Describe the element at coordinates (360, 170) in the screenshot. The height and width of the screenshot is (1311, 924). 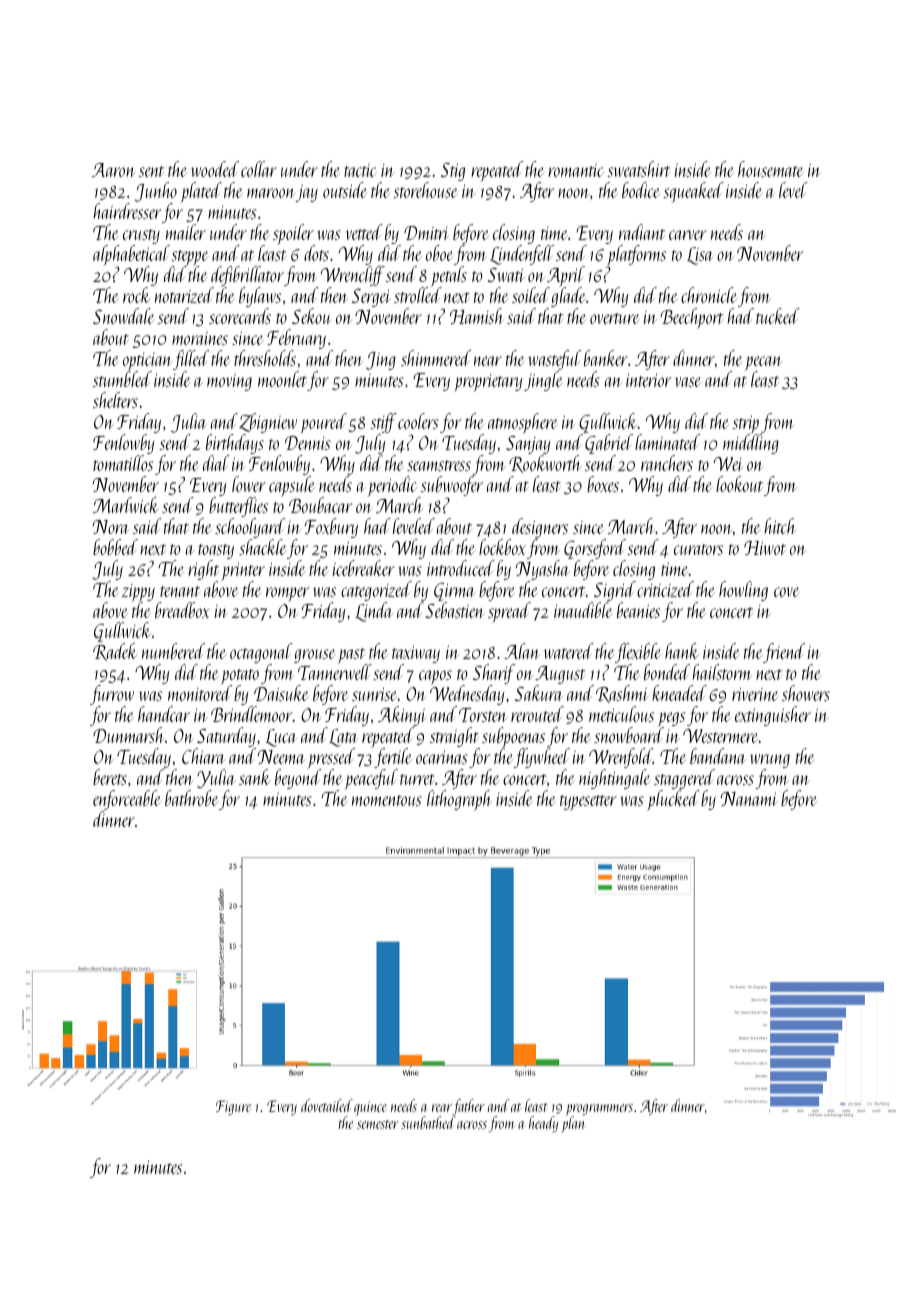
I see `tactic` at that location.
